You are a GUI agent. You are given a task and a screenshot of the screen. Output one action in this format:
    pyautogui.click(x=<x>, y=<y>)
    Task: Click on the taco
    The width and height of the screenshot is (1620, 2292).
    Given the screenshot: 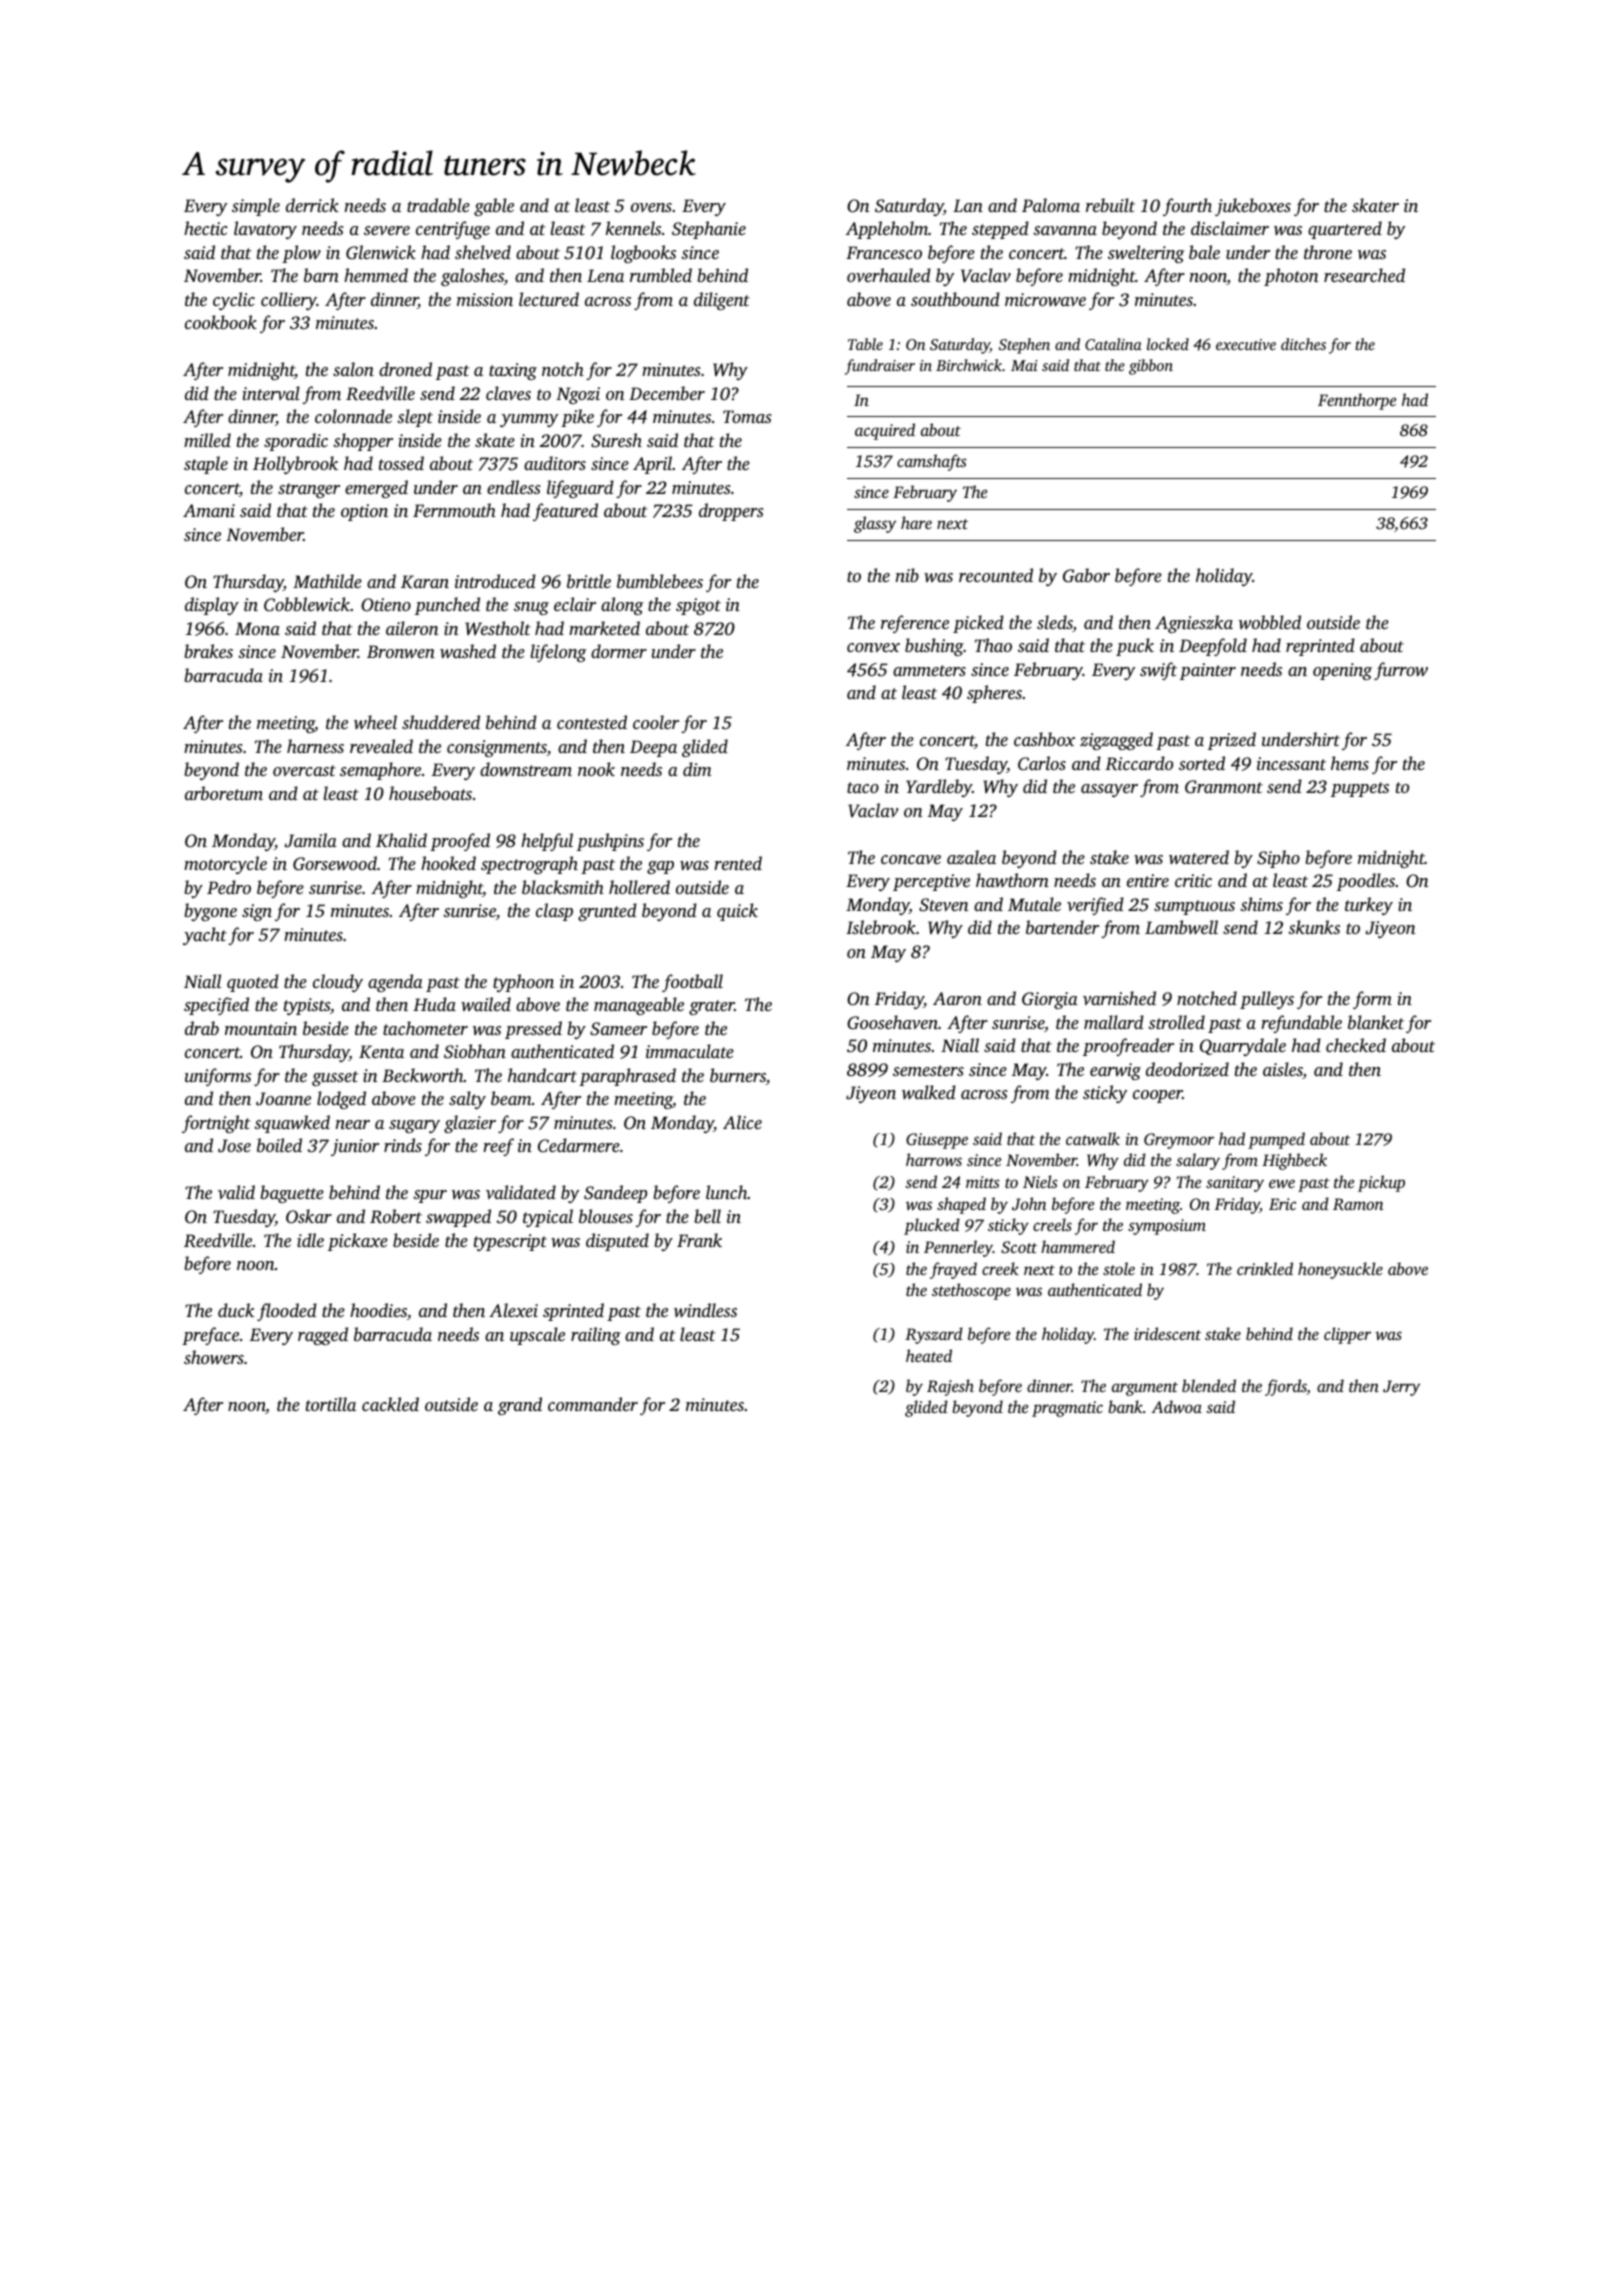 What is the action you would take?
    pyautogui.click(x=863, y=787)
